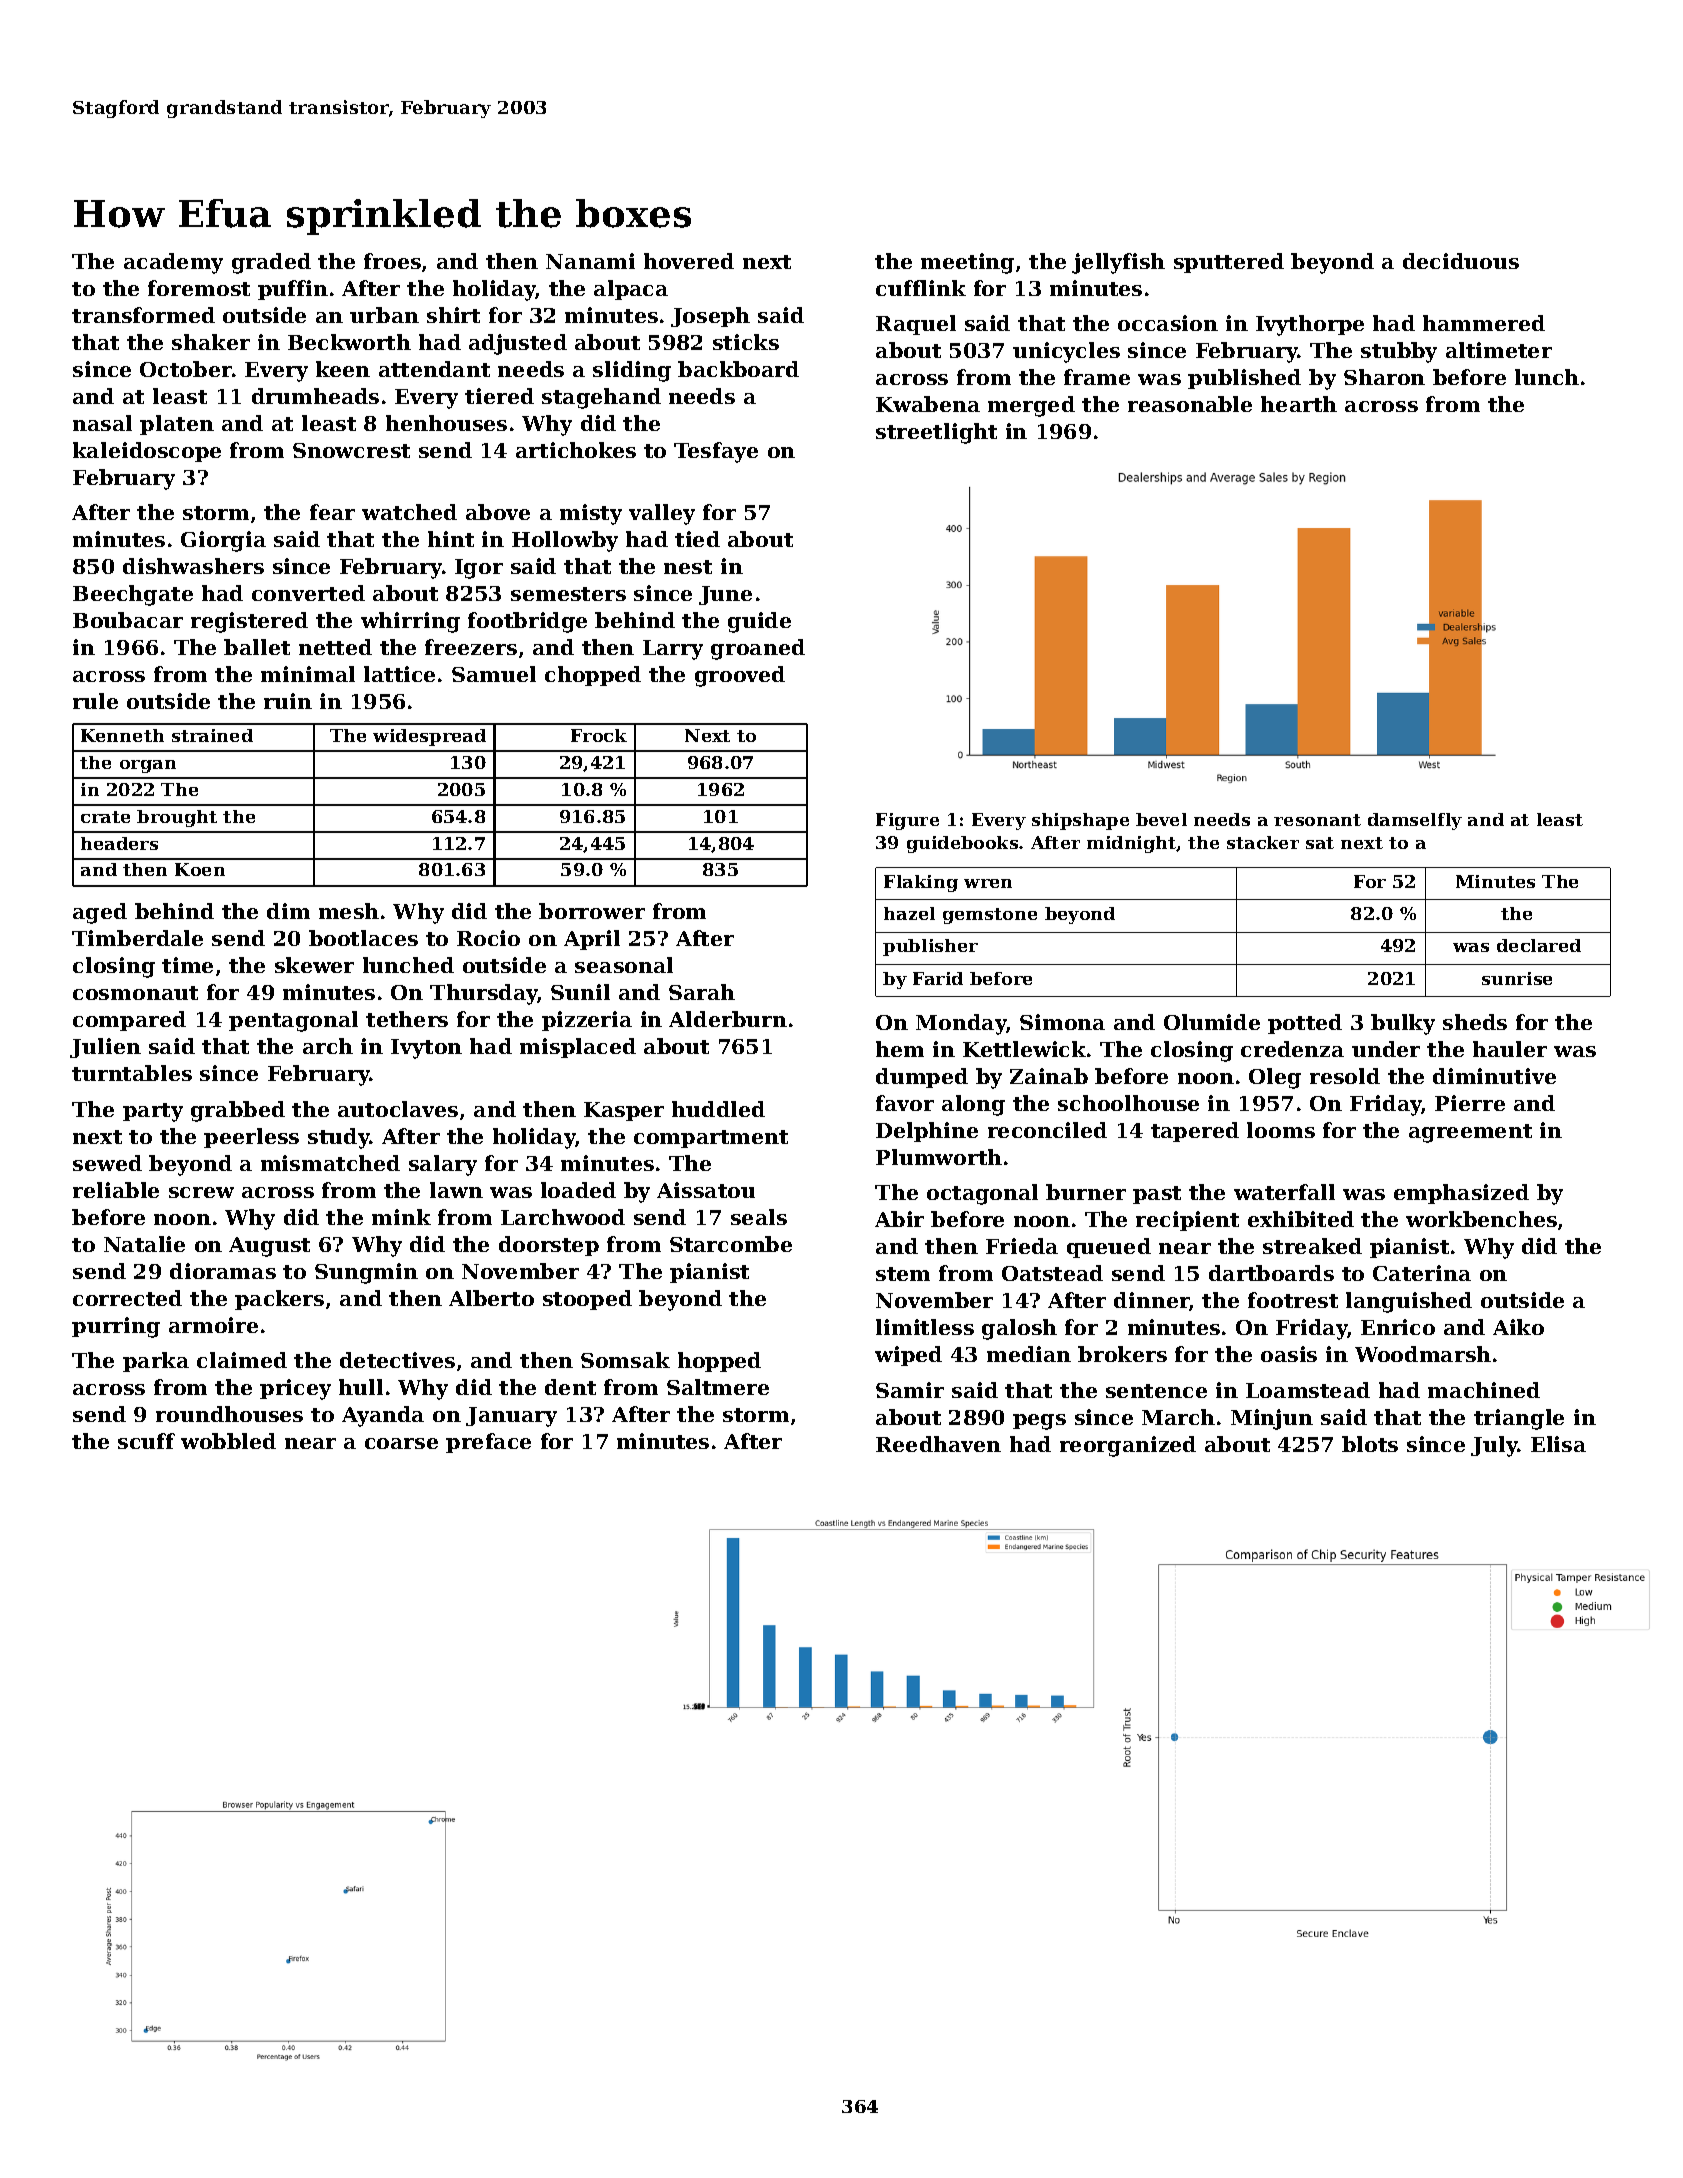 The height and width of the document is (2178, 1683). What do you see at coordinates (107, 1163) in the document?
I see `sewed` at bounding box center [107, 1163].
